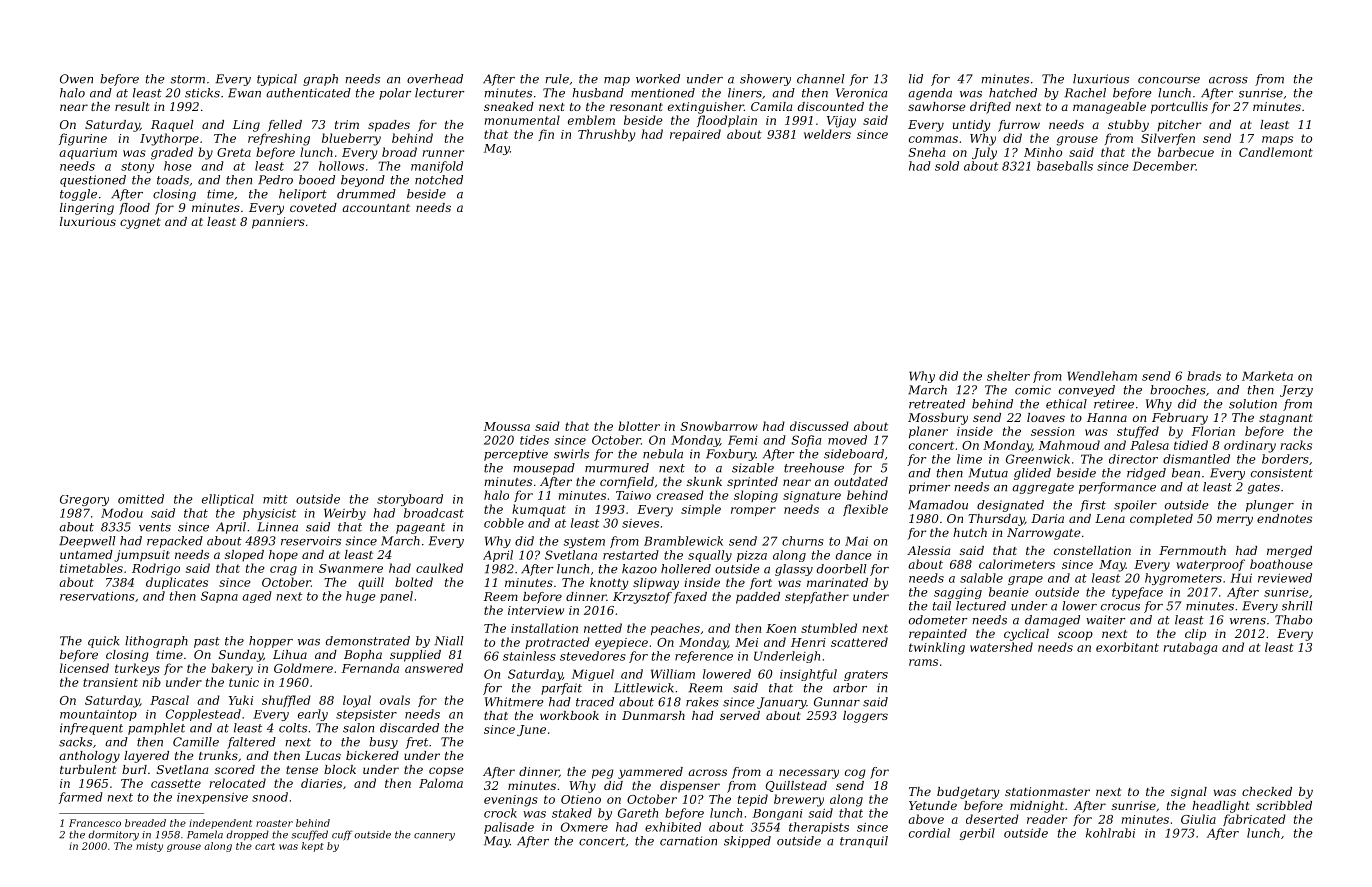 This screenshot has width=1372, height=887. I want to click on relocated, so click(237, 783).
